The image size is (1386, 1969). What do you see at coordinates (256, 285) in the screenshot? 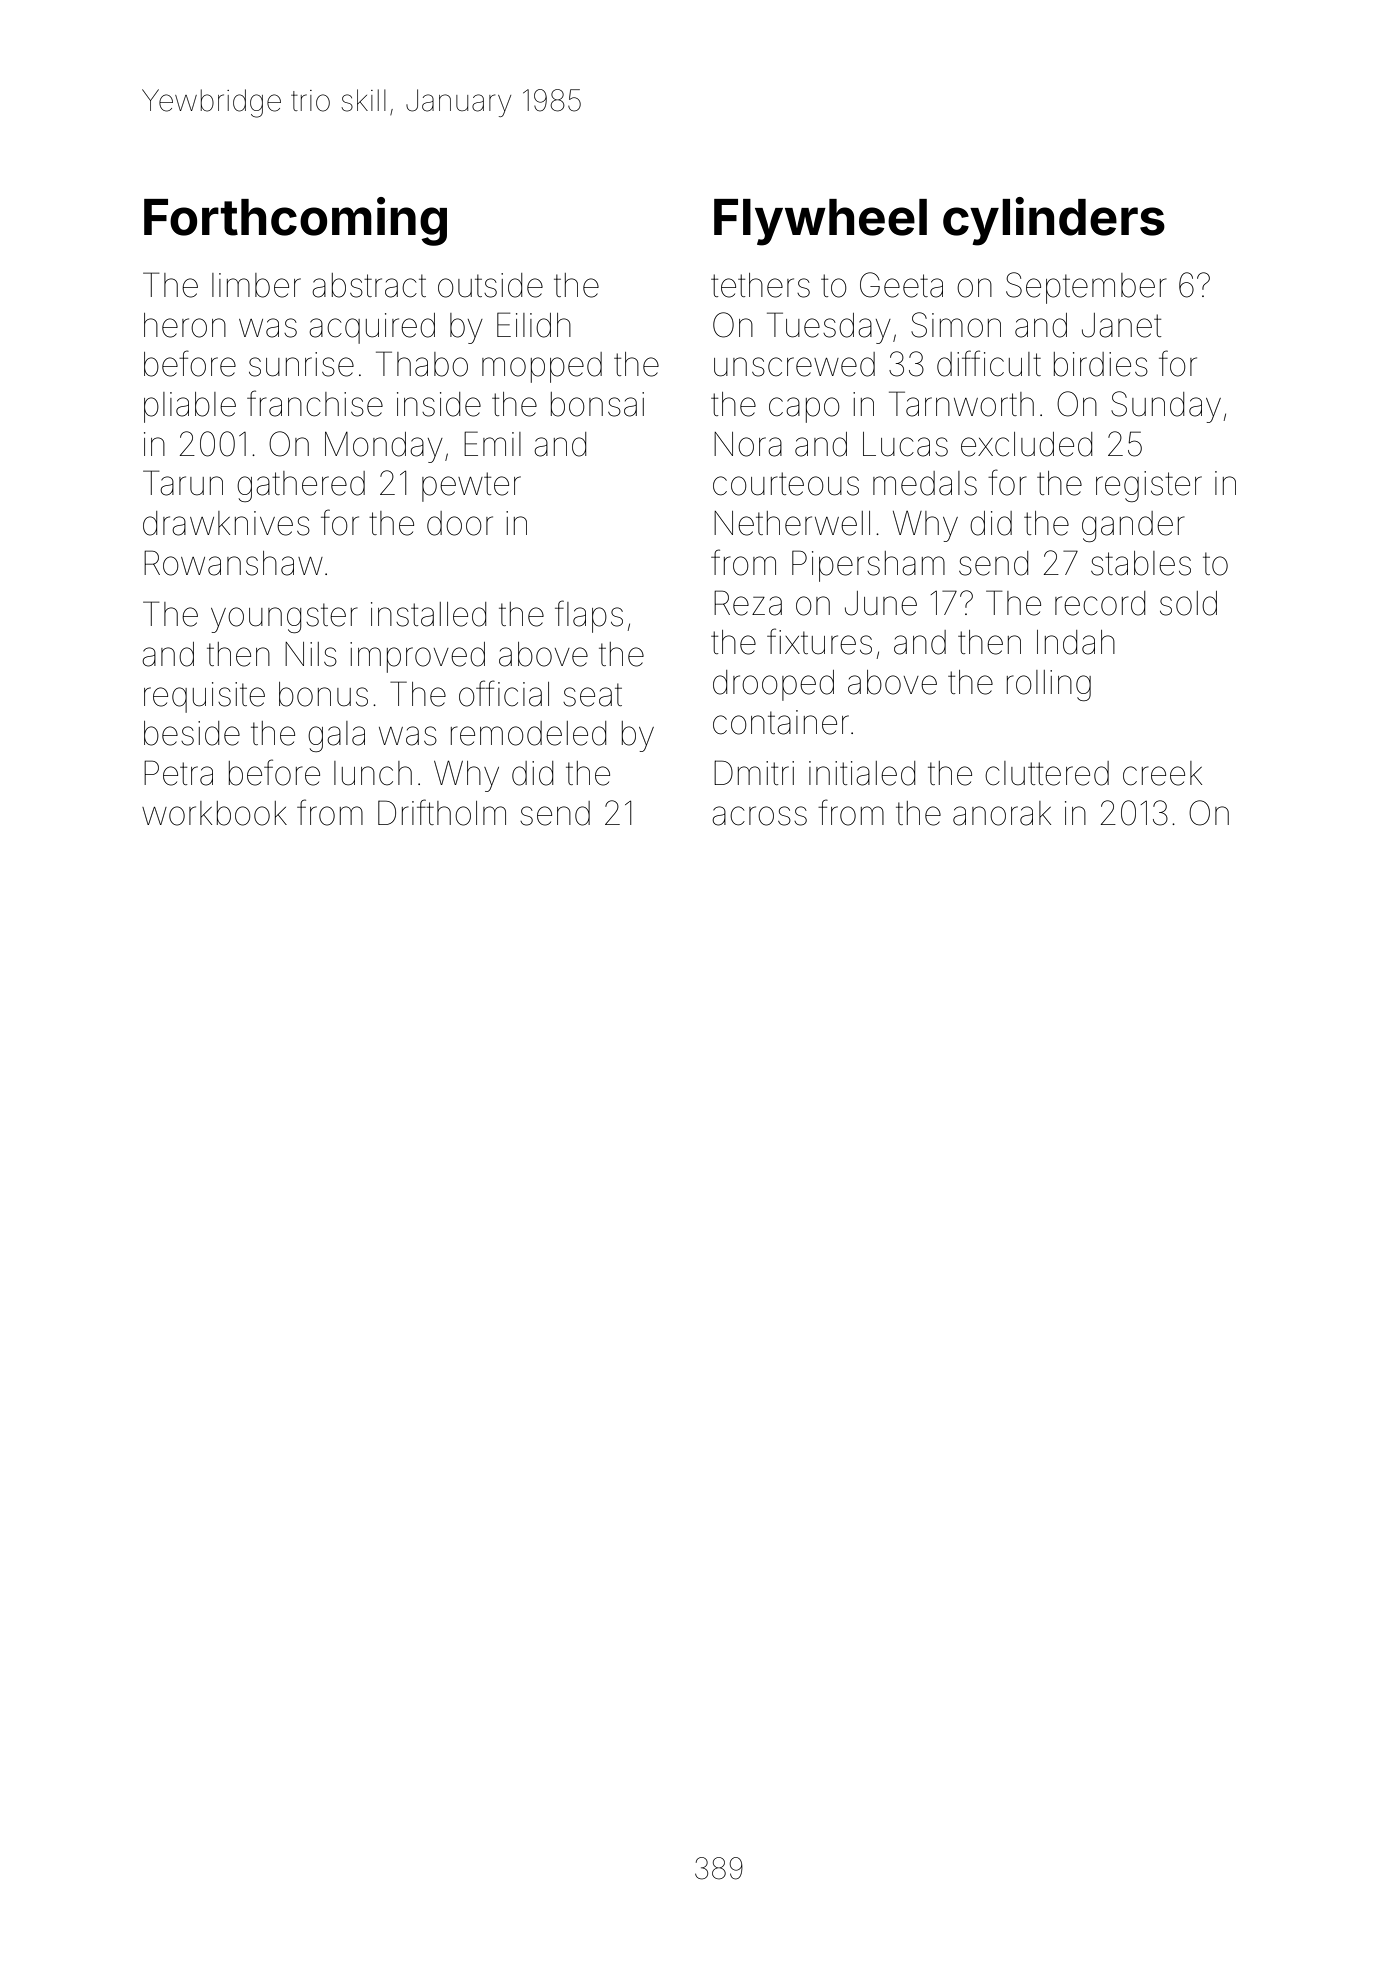
I see `limber` at bounding box center [256, 285].
